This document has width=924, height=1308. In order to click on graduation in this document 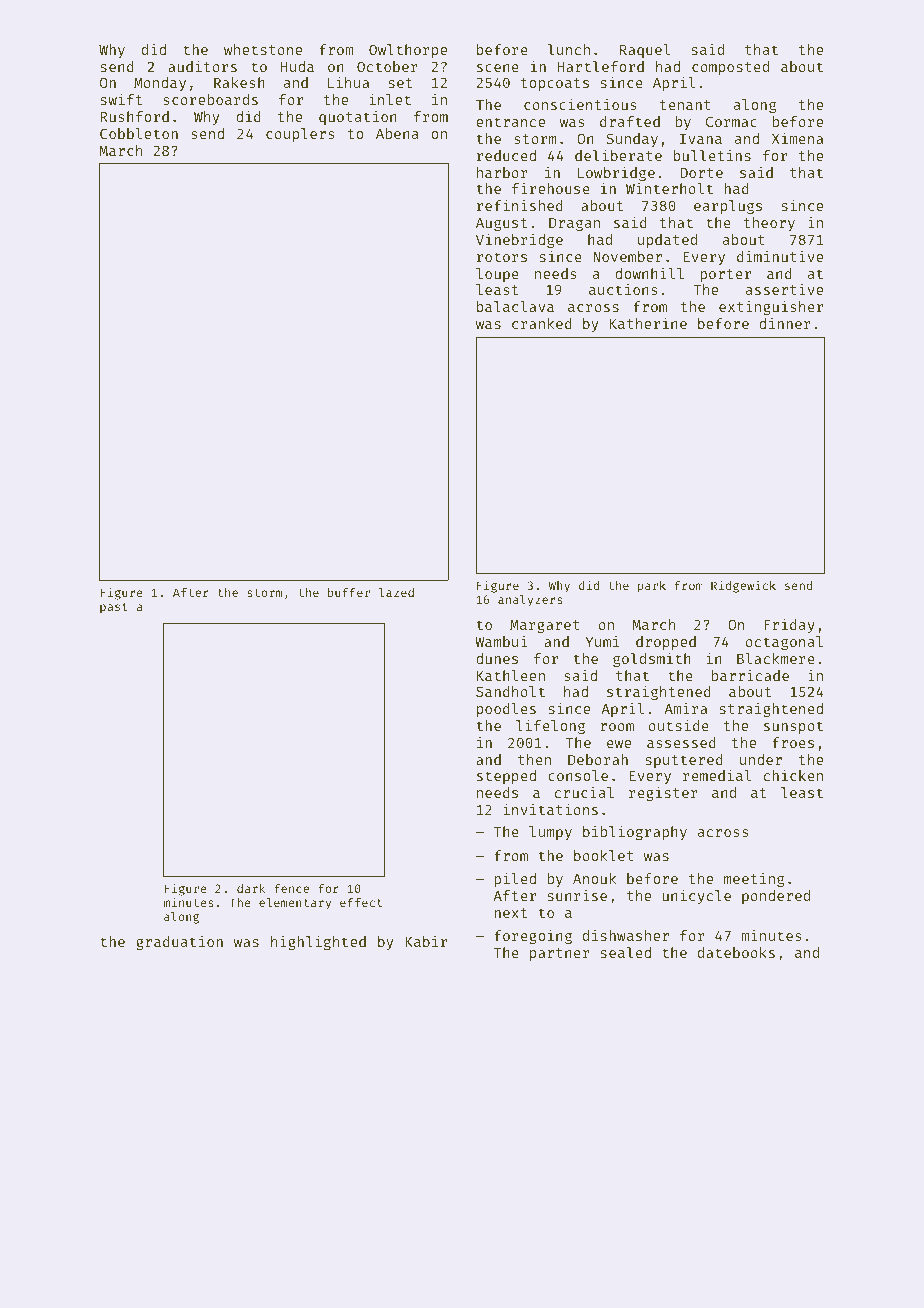, I will do `click(179, 943)`.
